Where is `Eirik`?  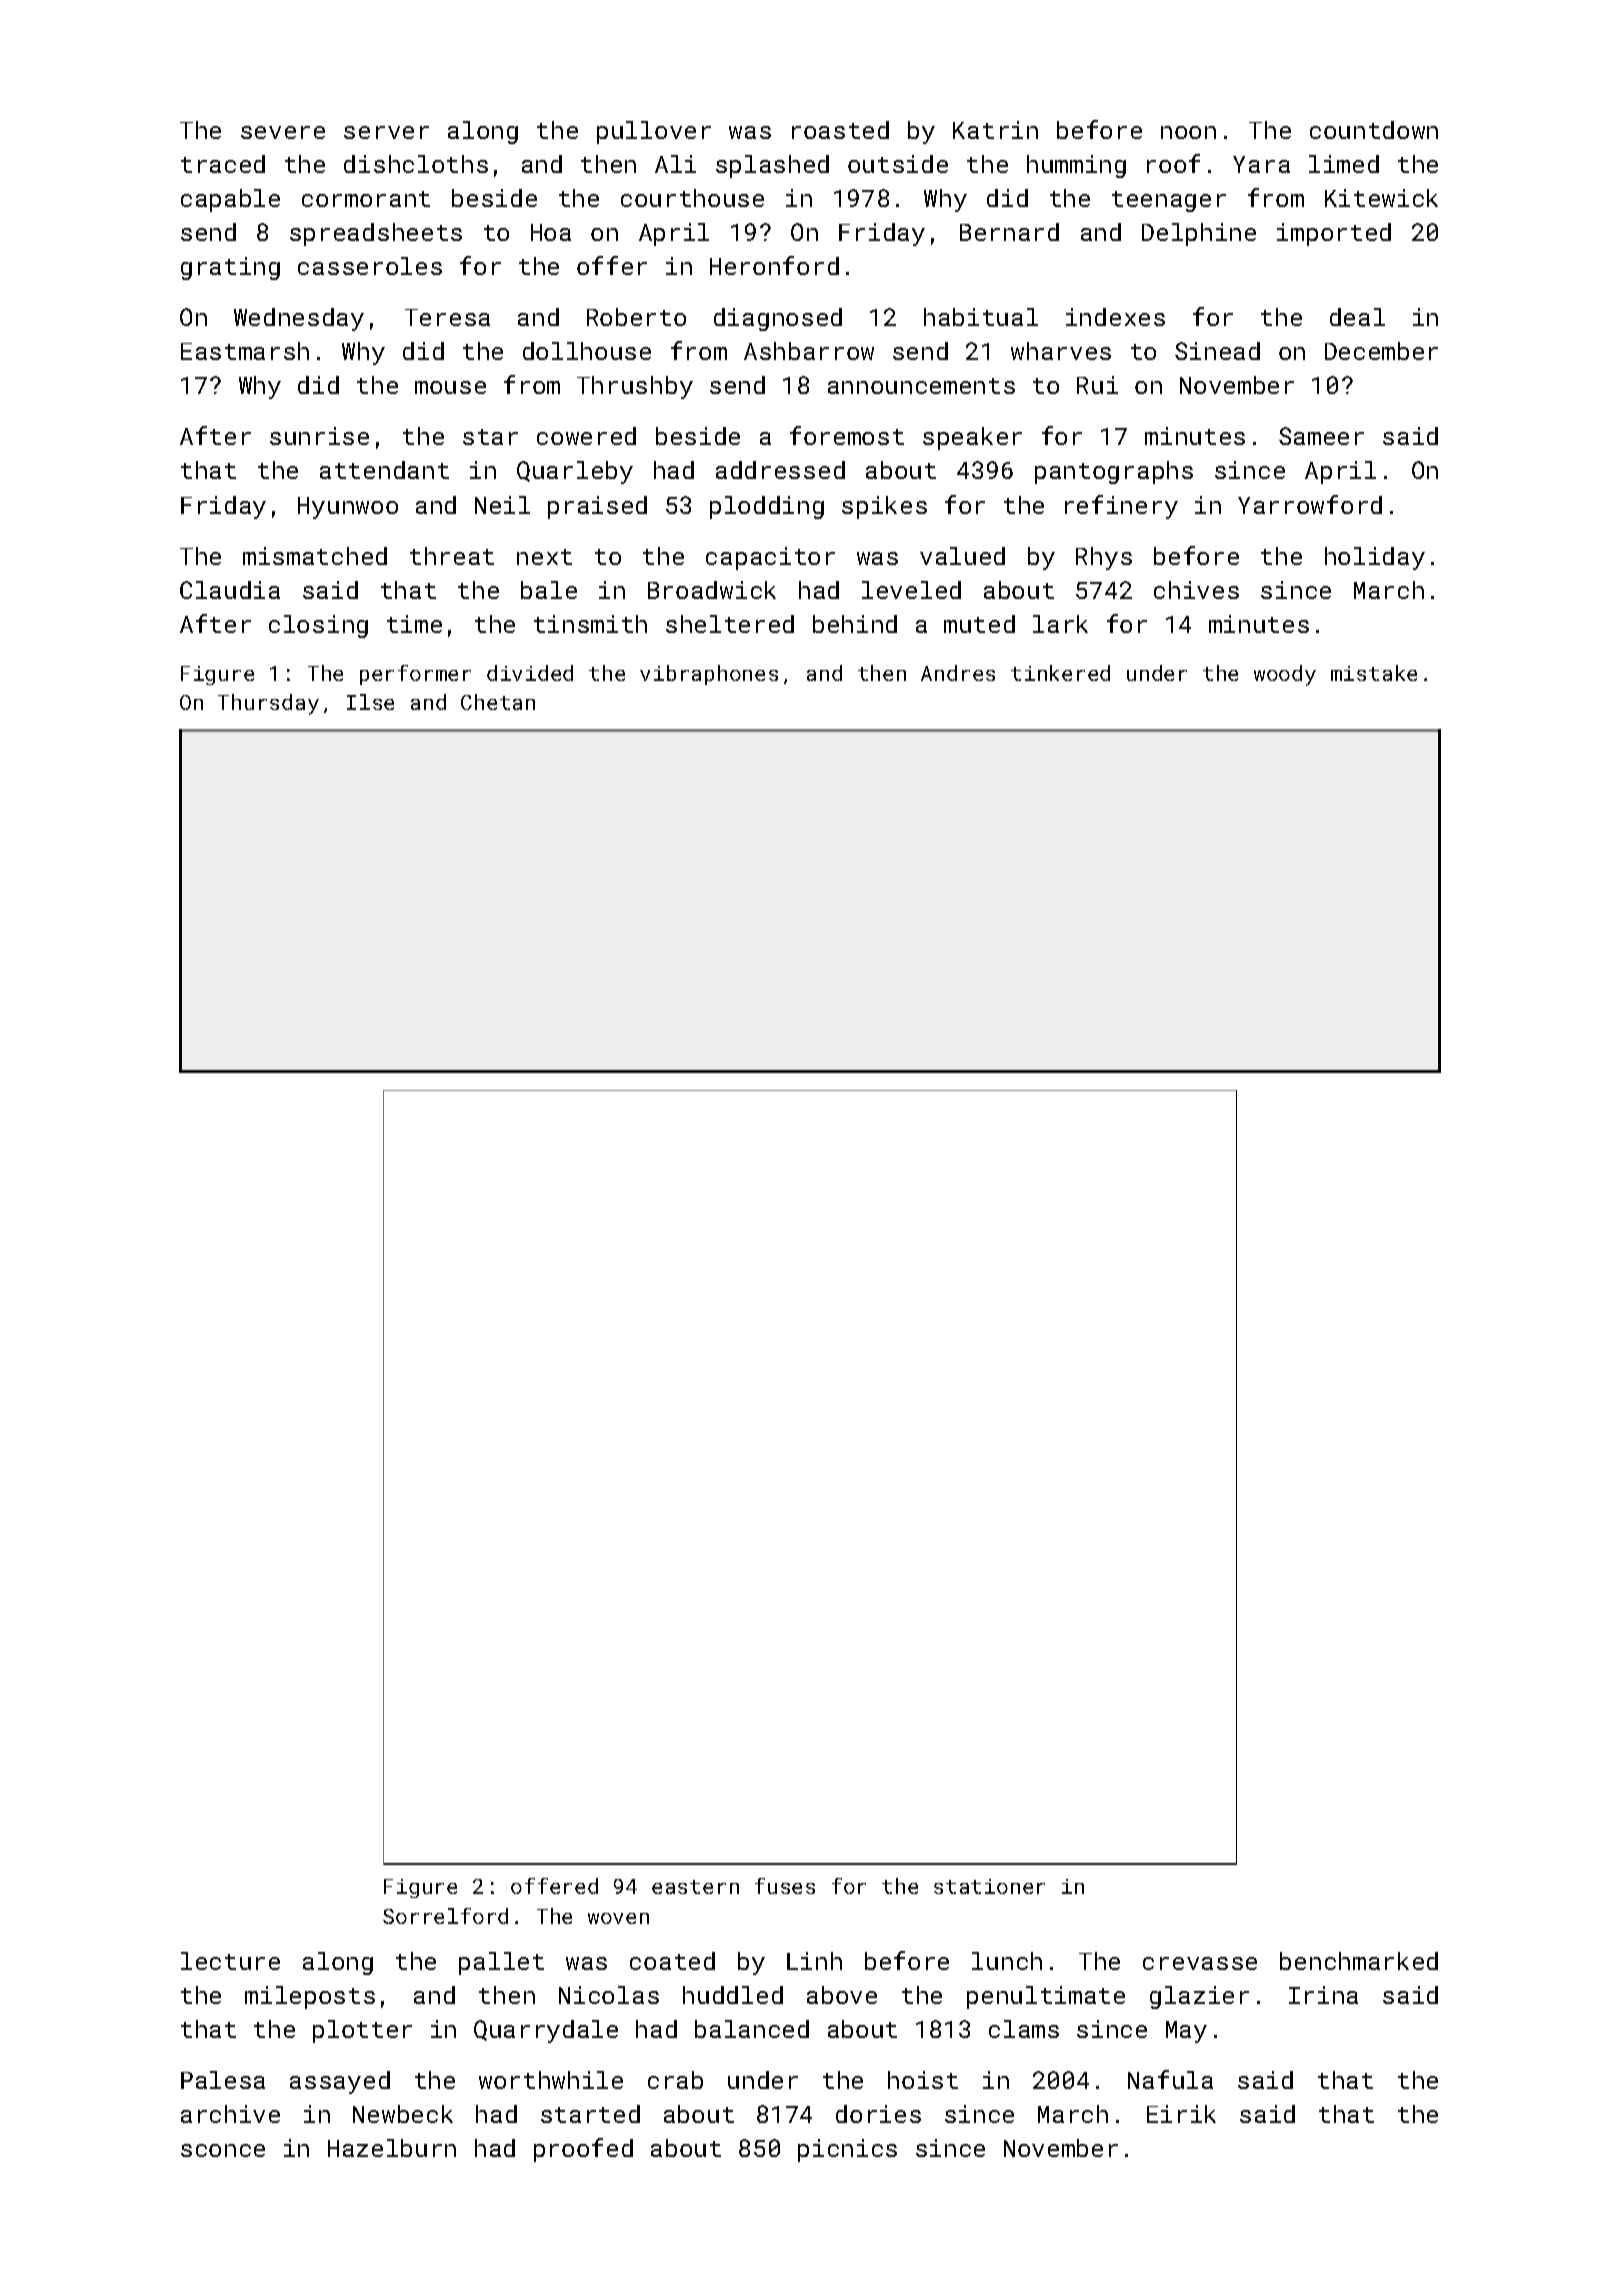 Eirik is located at coordinates (1181, 2114).
